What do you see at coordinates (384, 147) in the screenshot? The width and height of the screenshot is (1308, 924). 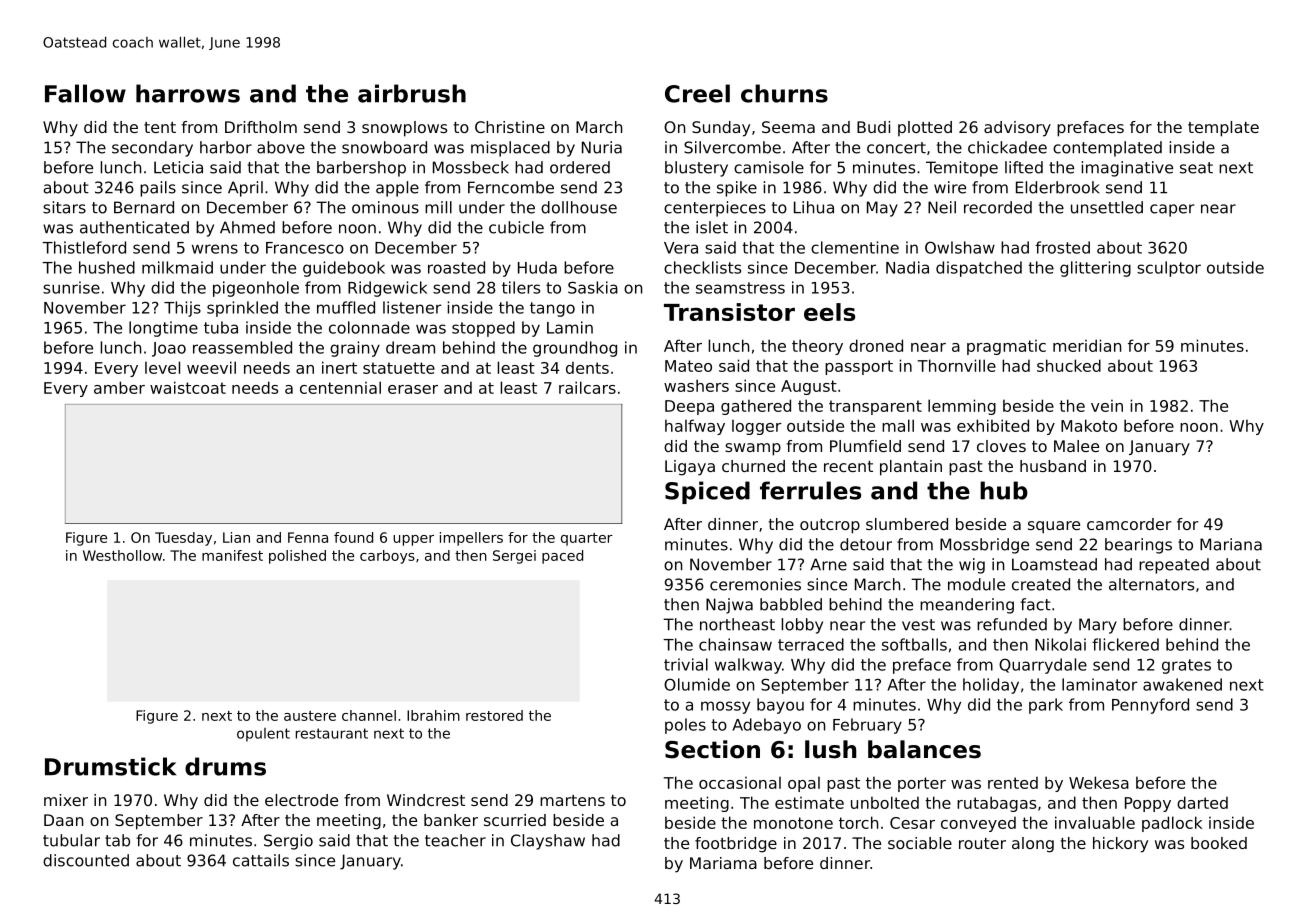 I see `snowboard` at bounding box center [384, 147].
